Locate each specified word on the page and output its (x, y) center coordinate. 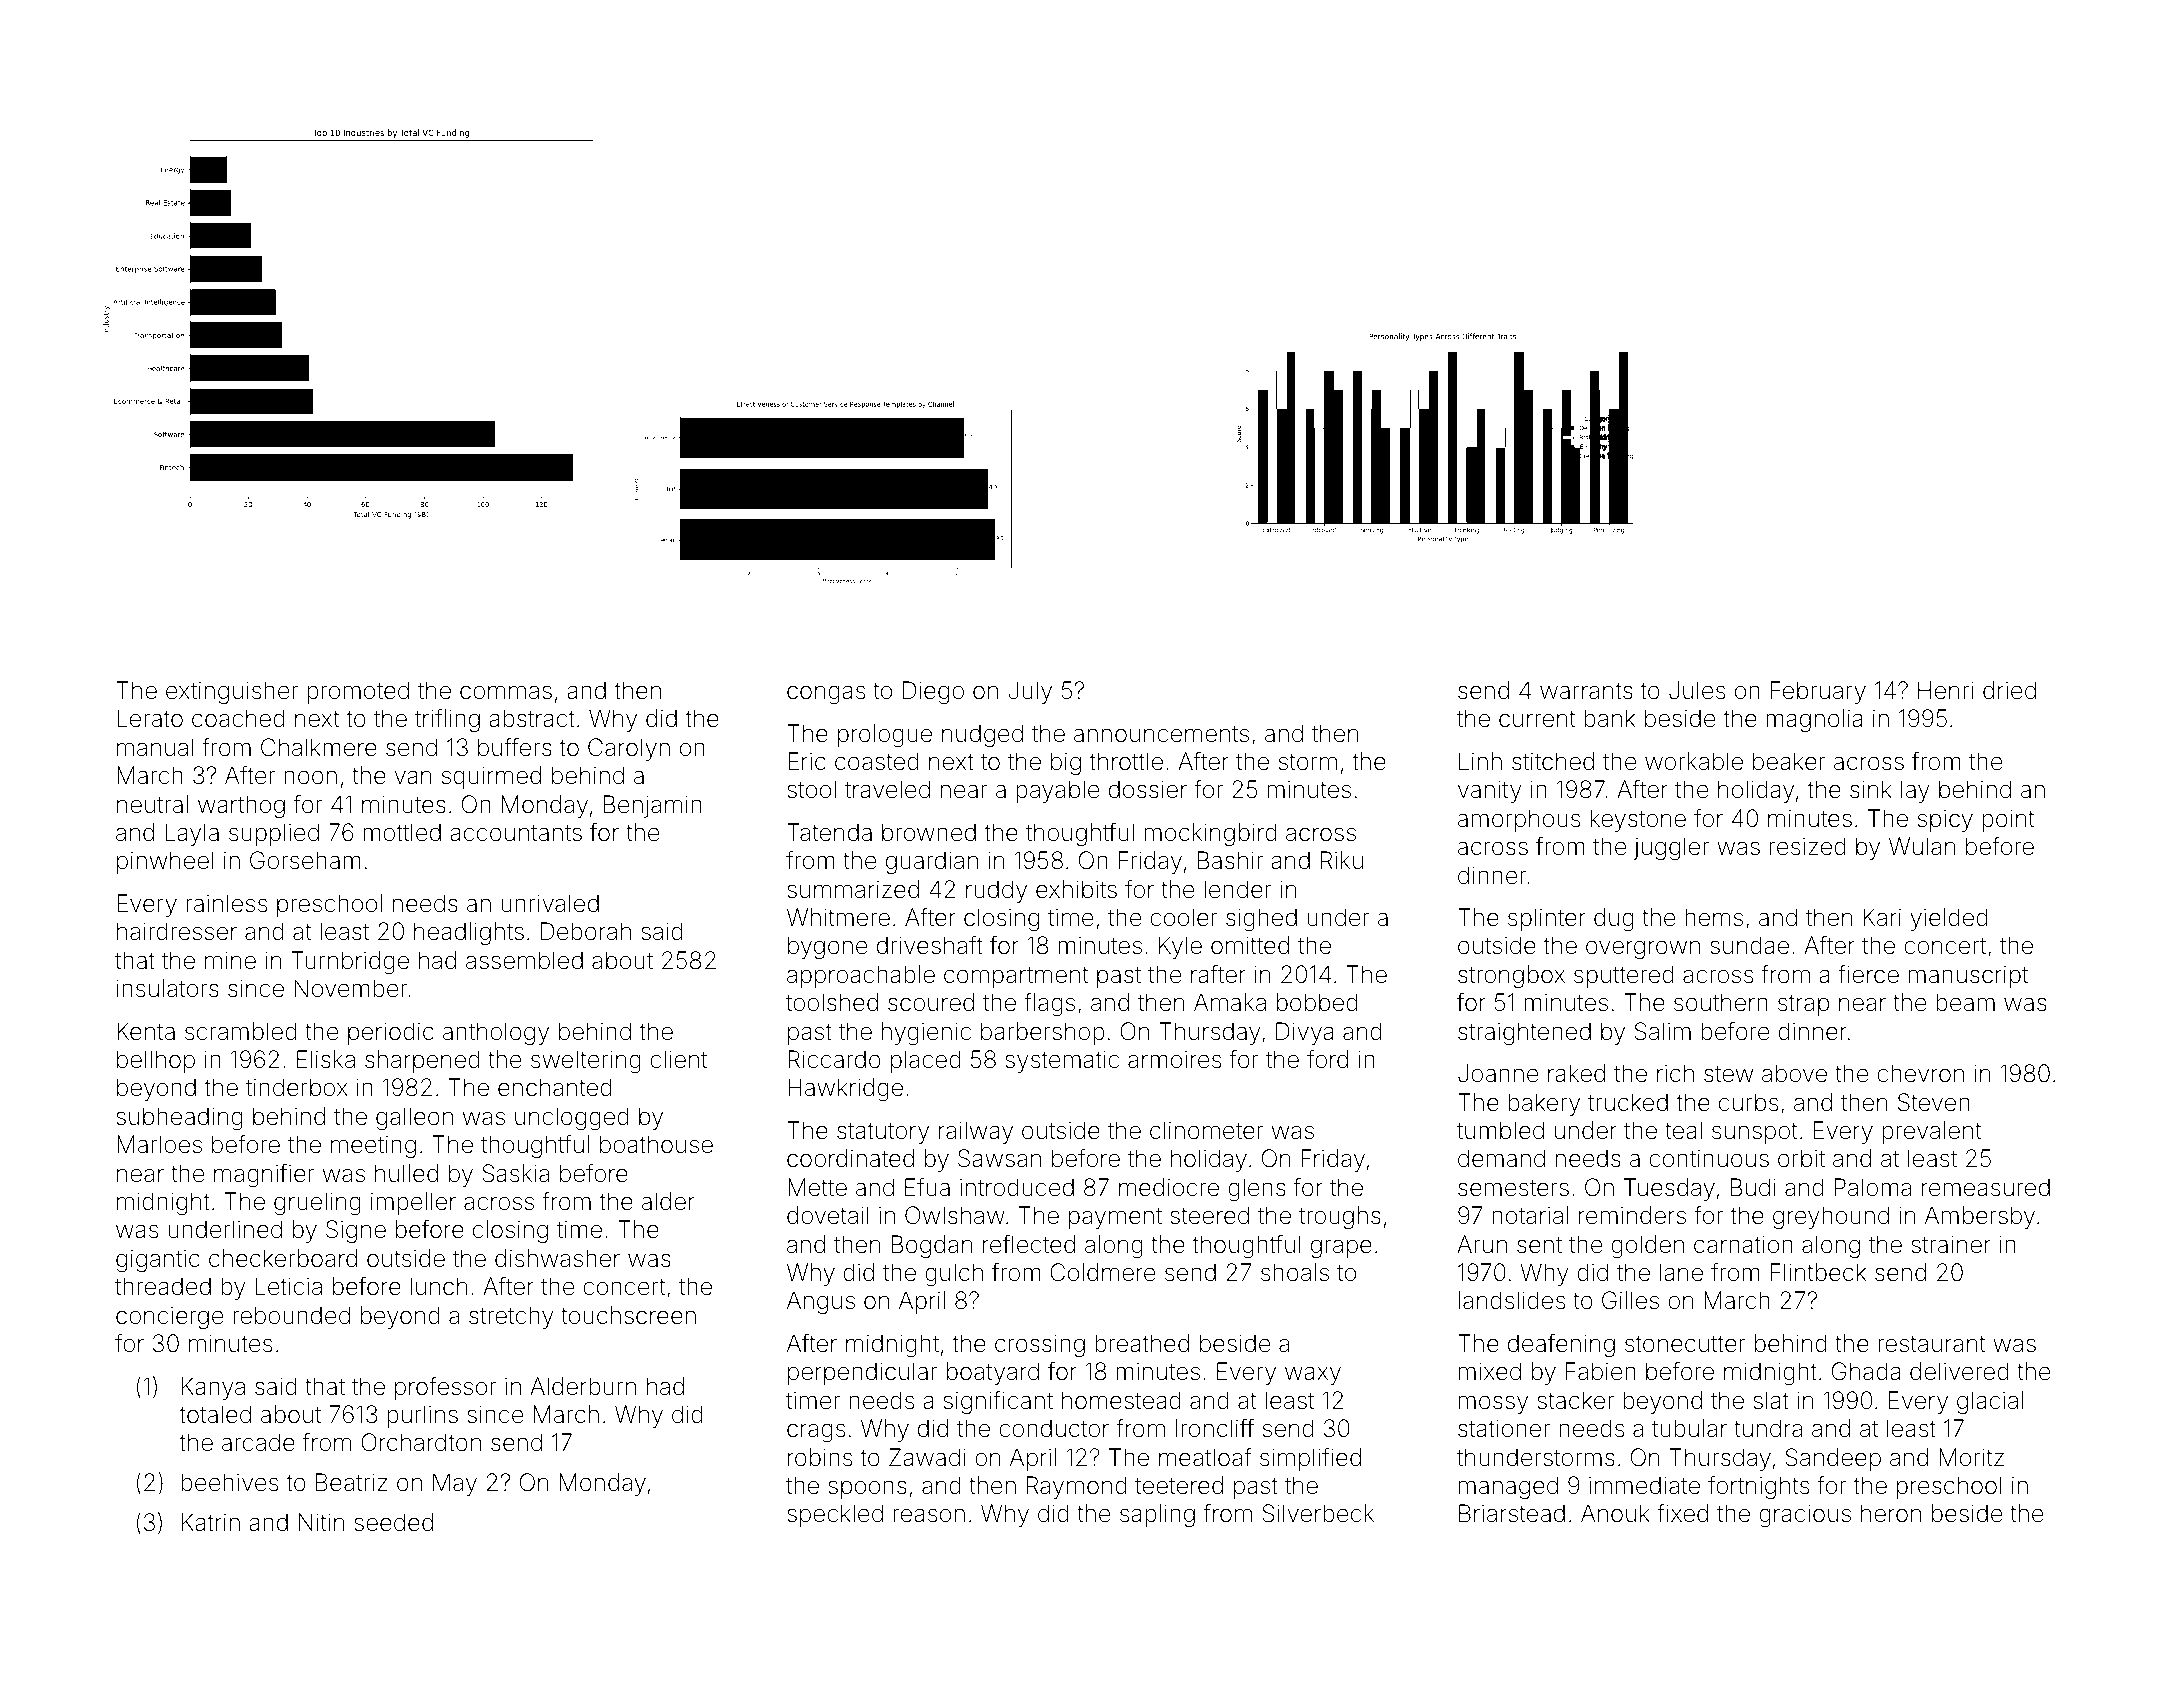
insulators (168, 988)
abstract (532, 718)
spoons (867, 1489)
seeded (393, 1522)
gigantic (158, 1260)
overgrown (1643, 949)
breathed (1142, 1343)
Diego (933, 692)
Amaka (1230, 1002)
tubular (1689, 1428)
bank (1609, 718)
